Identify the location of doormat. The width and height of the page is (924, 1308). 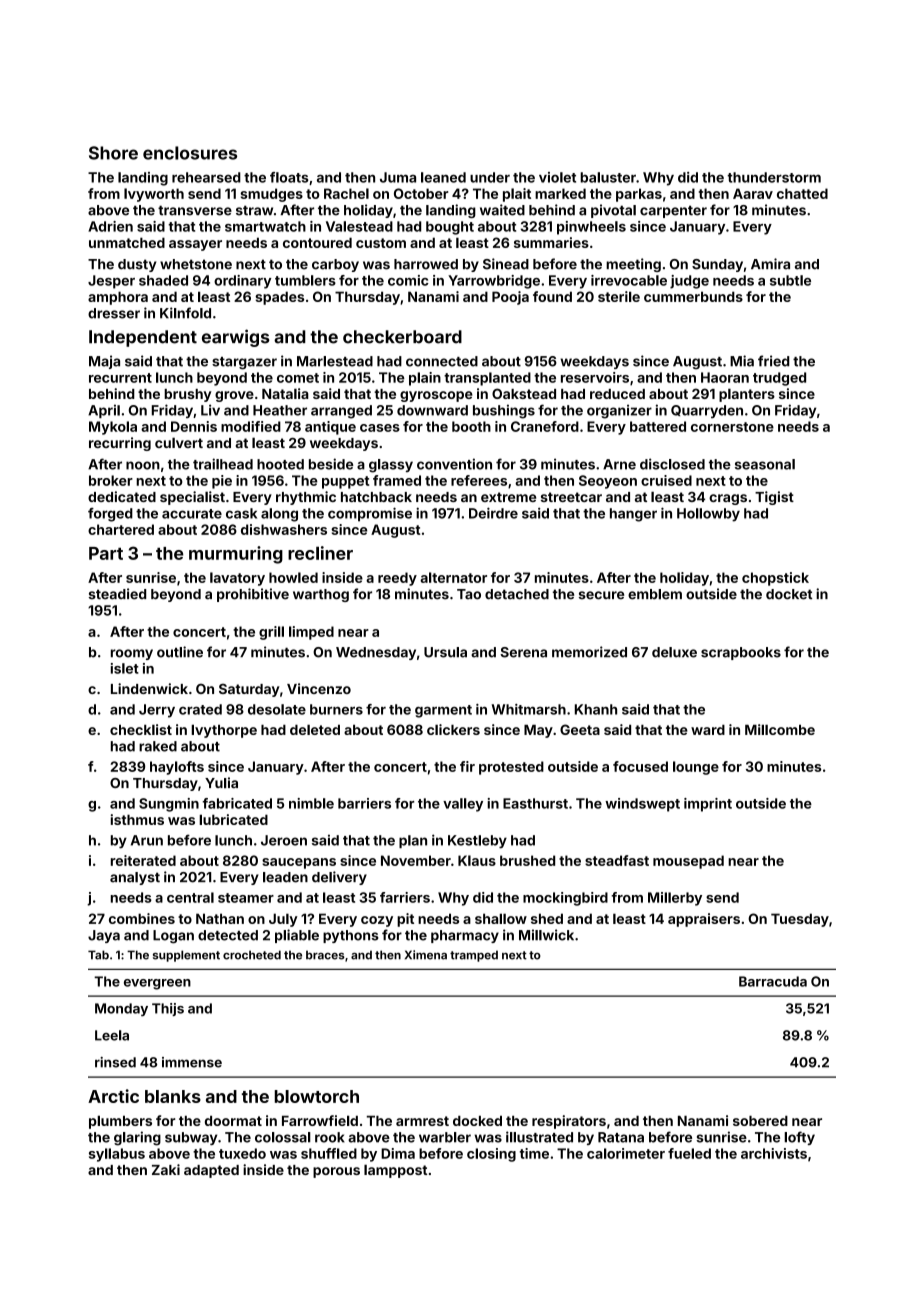
(233, 1121).
